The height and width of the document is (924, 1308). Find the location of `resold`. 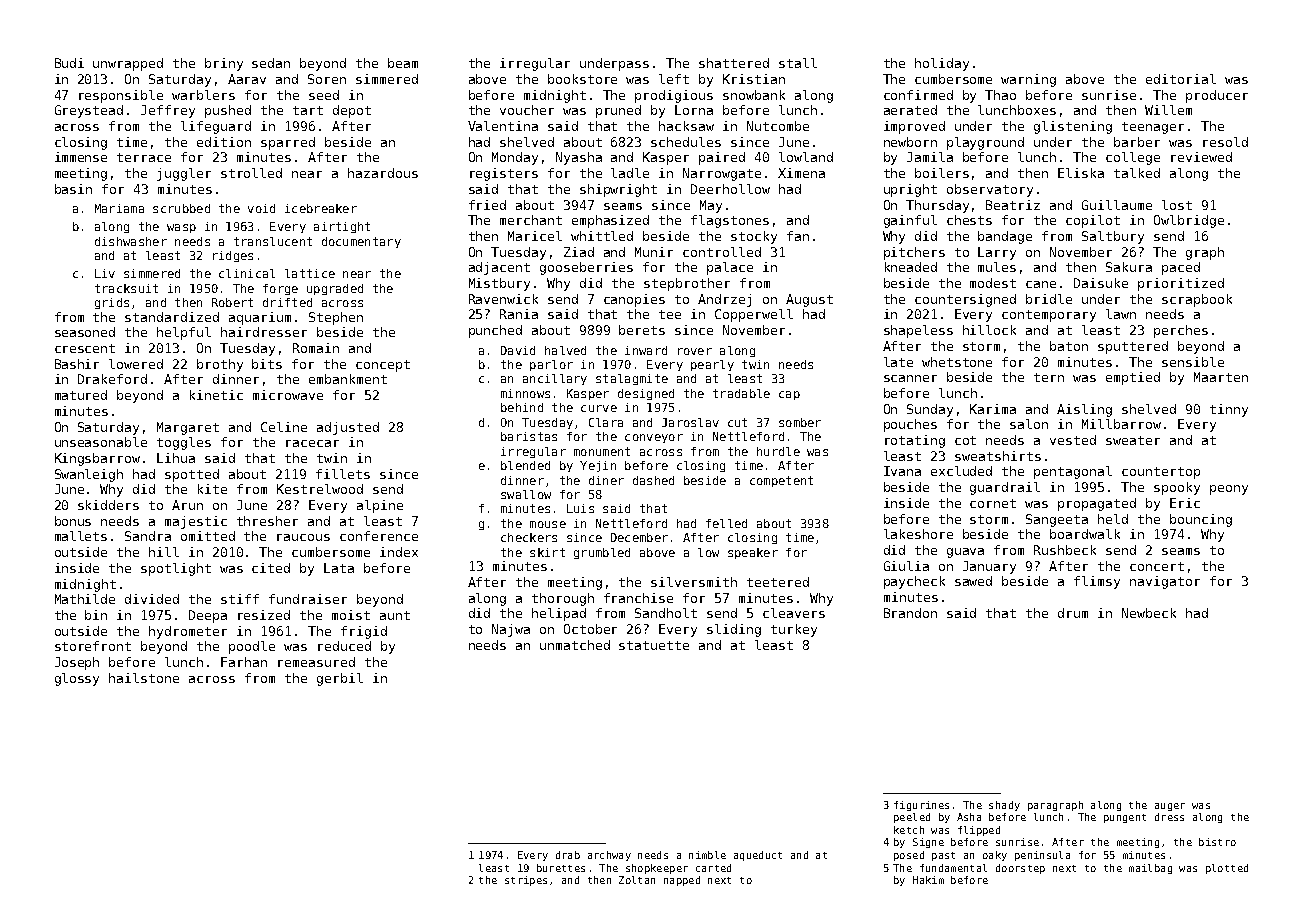

resold is located at coordinates (1225, 142).
